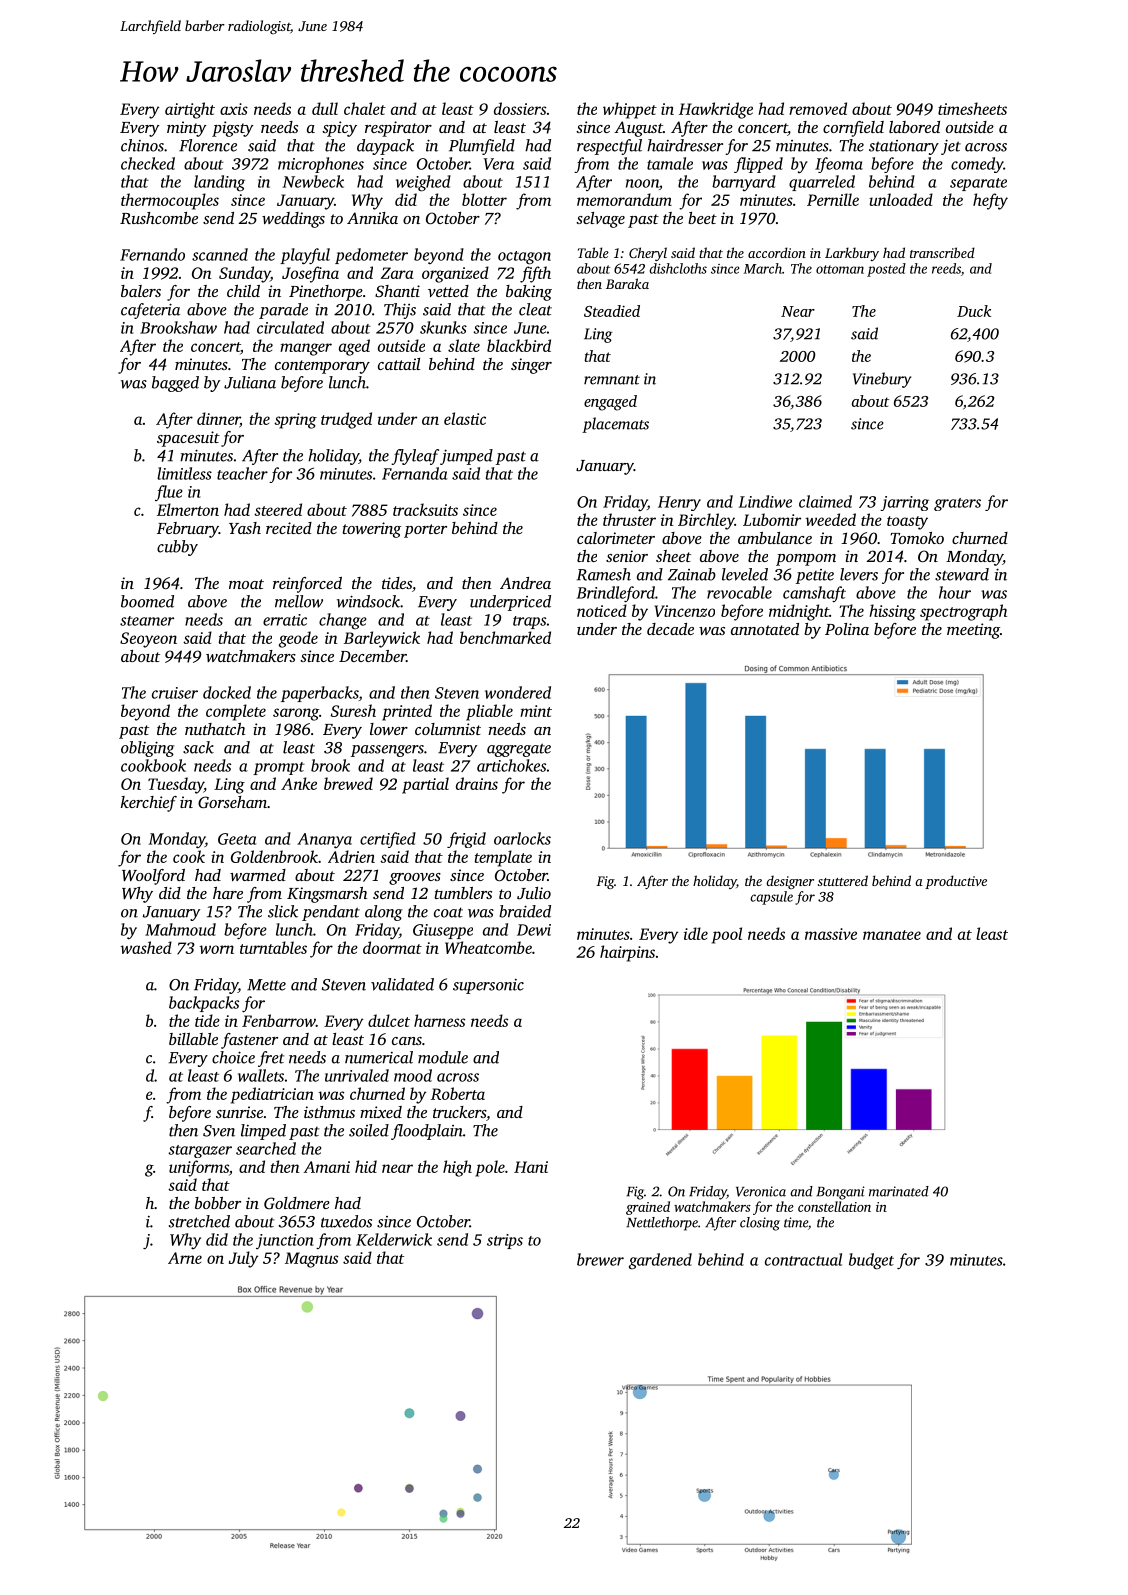 Image resolution: width=1128 pixels, height=1595 pixels. Describe the element at coordinates (329, 1112) in the screenshot. I see `isthmus` at that location.
